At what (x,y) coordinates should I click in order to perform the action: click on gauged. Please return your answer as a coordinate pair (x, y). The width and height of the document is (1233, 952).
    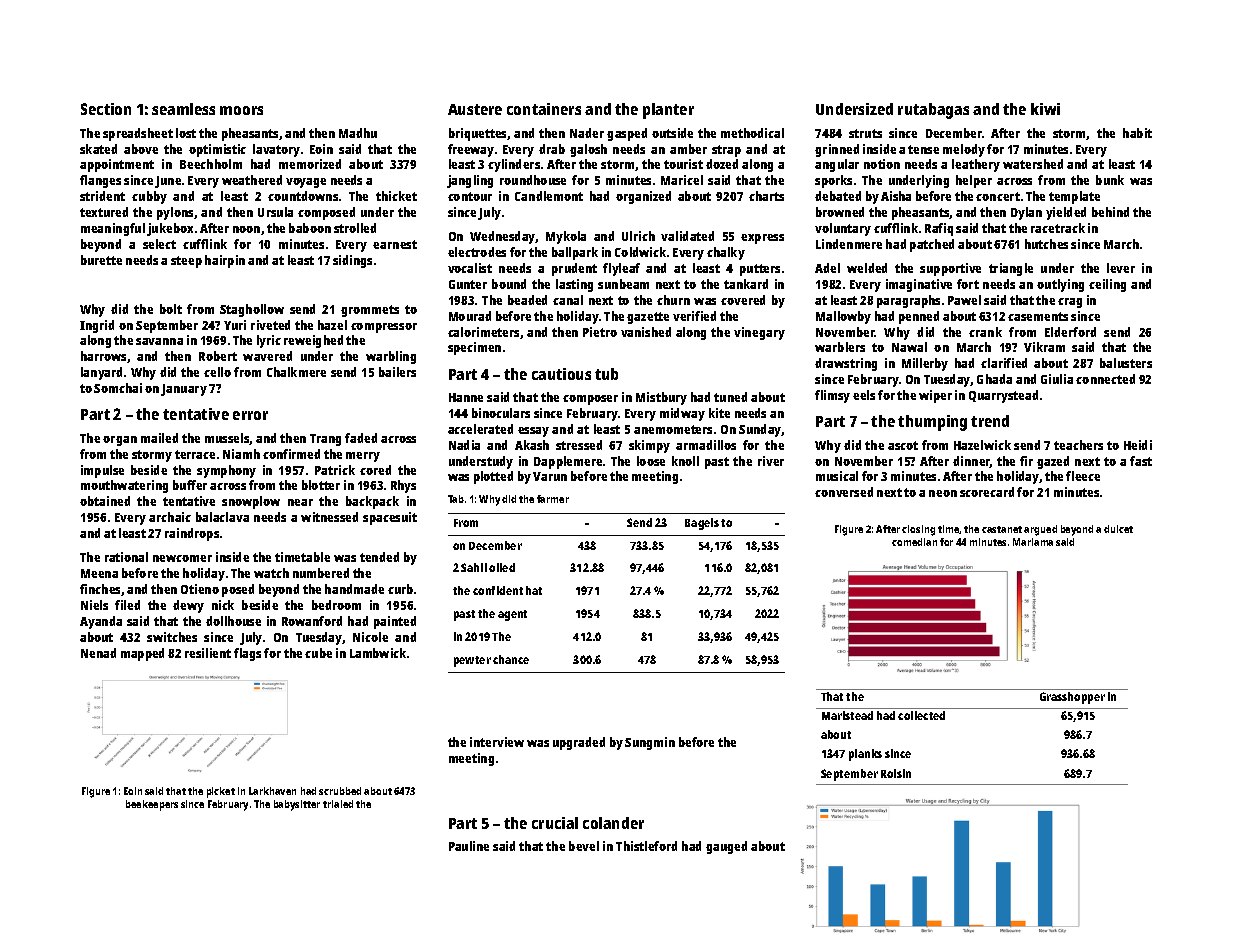
    Looking at the image, I should click on (726, 847).
